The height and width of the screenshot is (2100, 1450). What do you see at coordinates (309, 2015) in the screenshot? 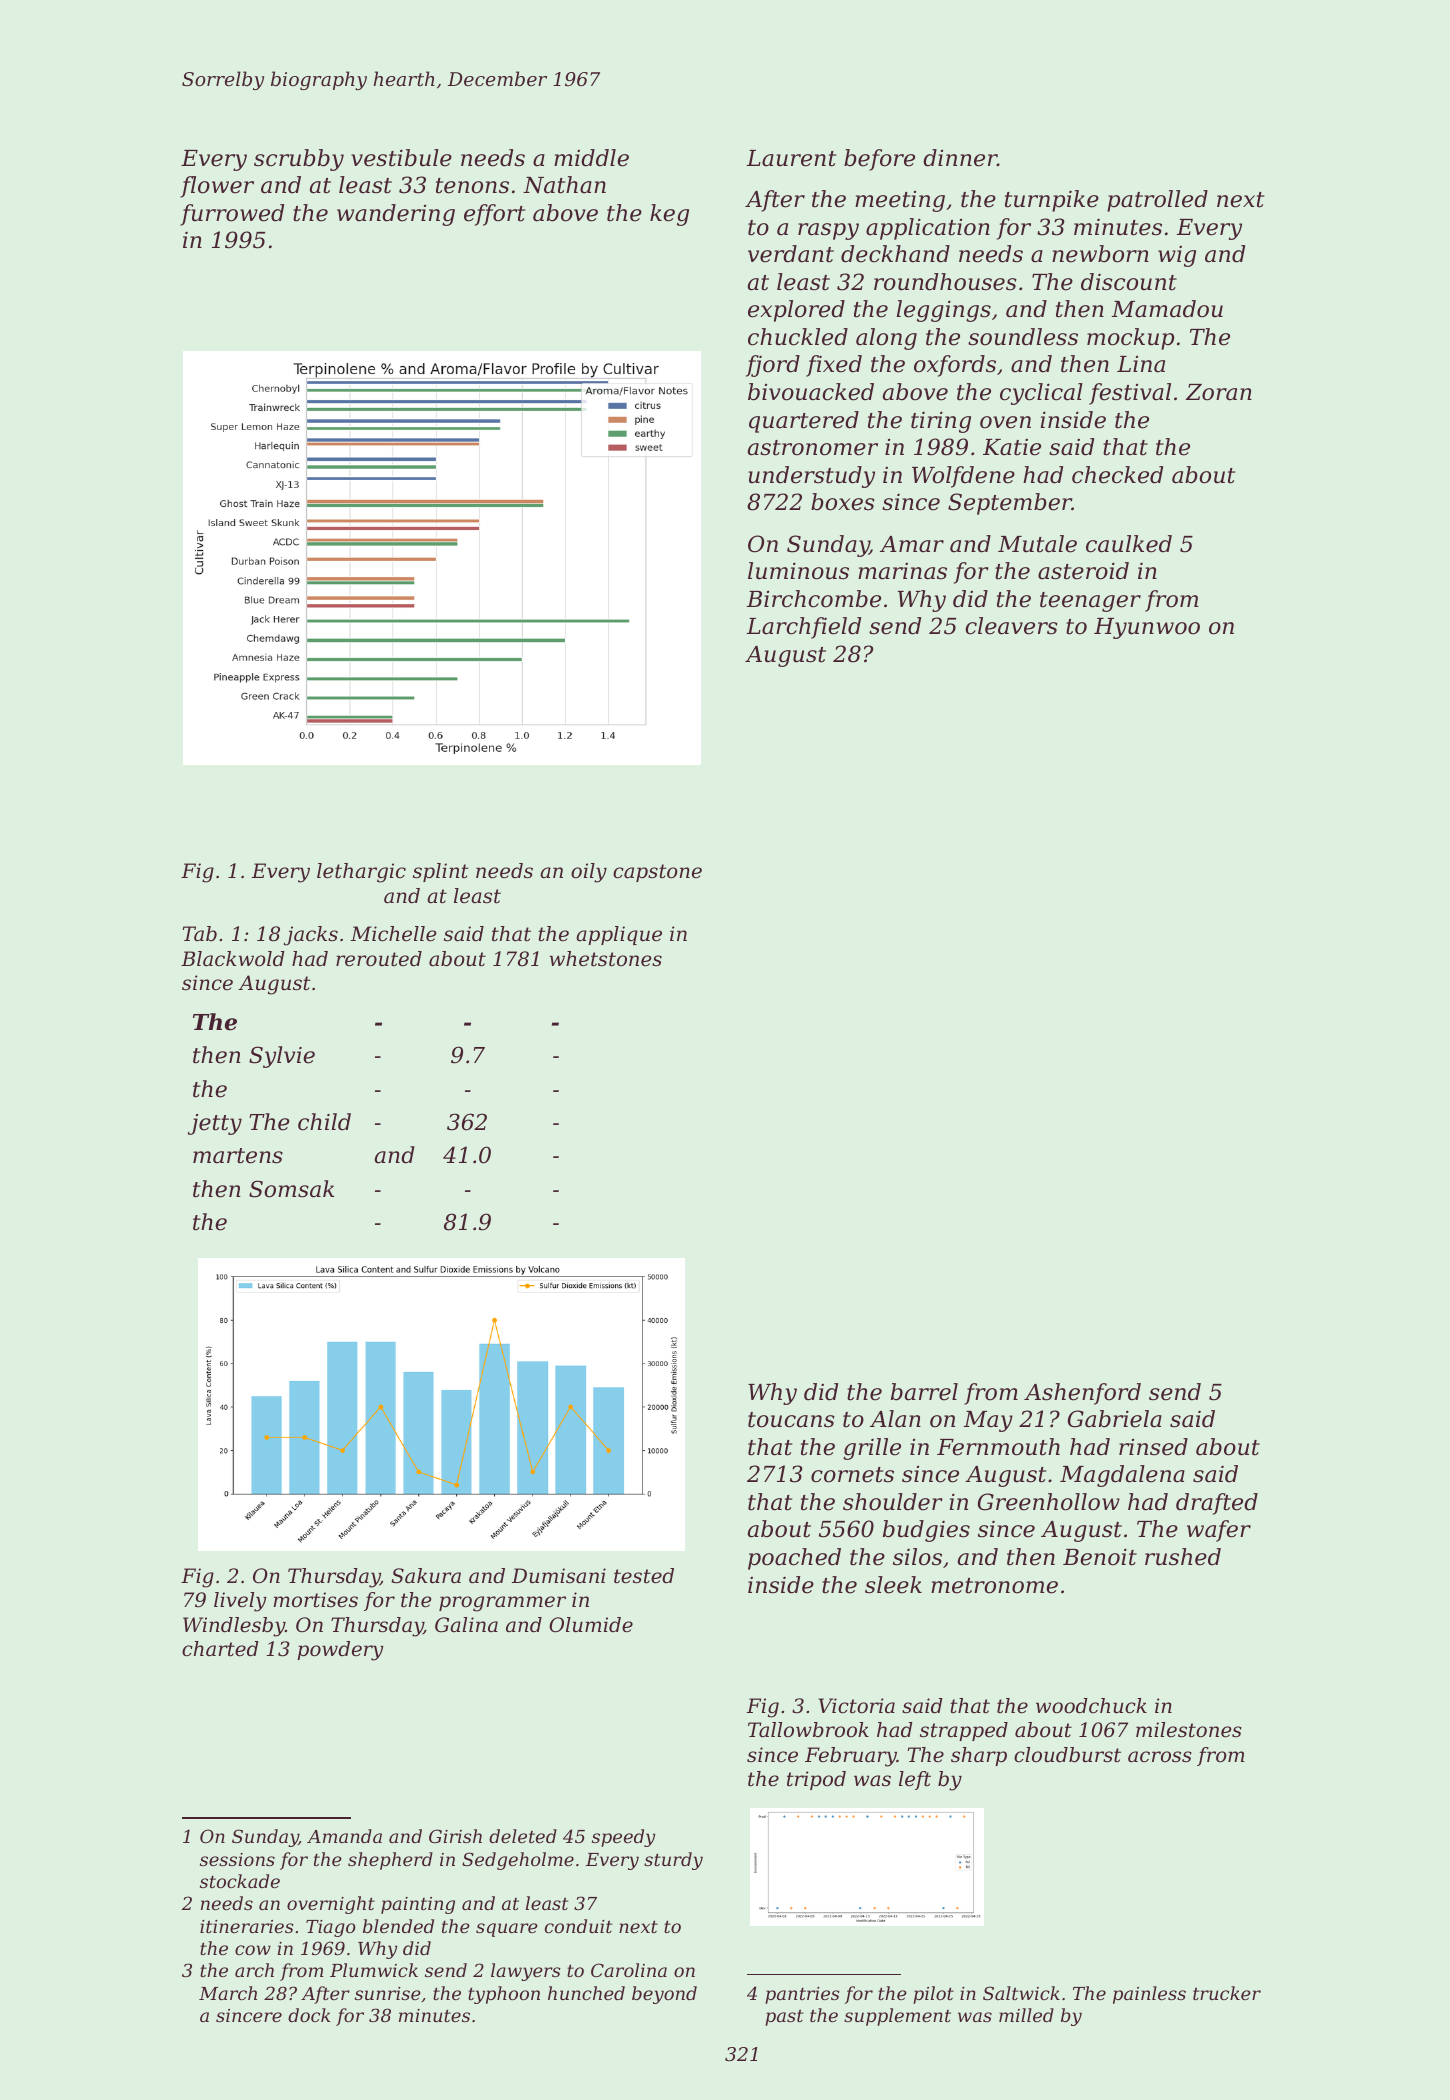
I see `dock` at bounding box center [309, 2015].
